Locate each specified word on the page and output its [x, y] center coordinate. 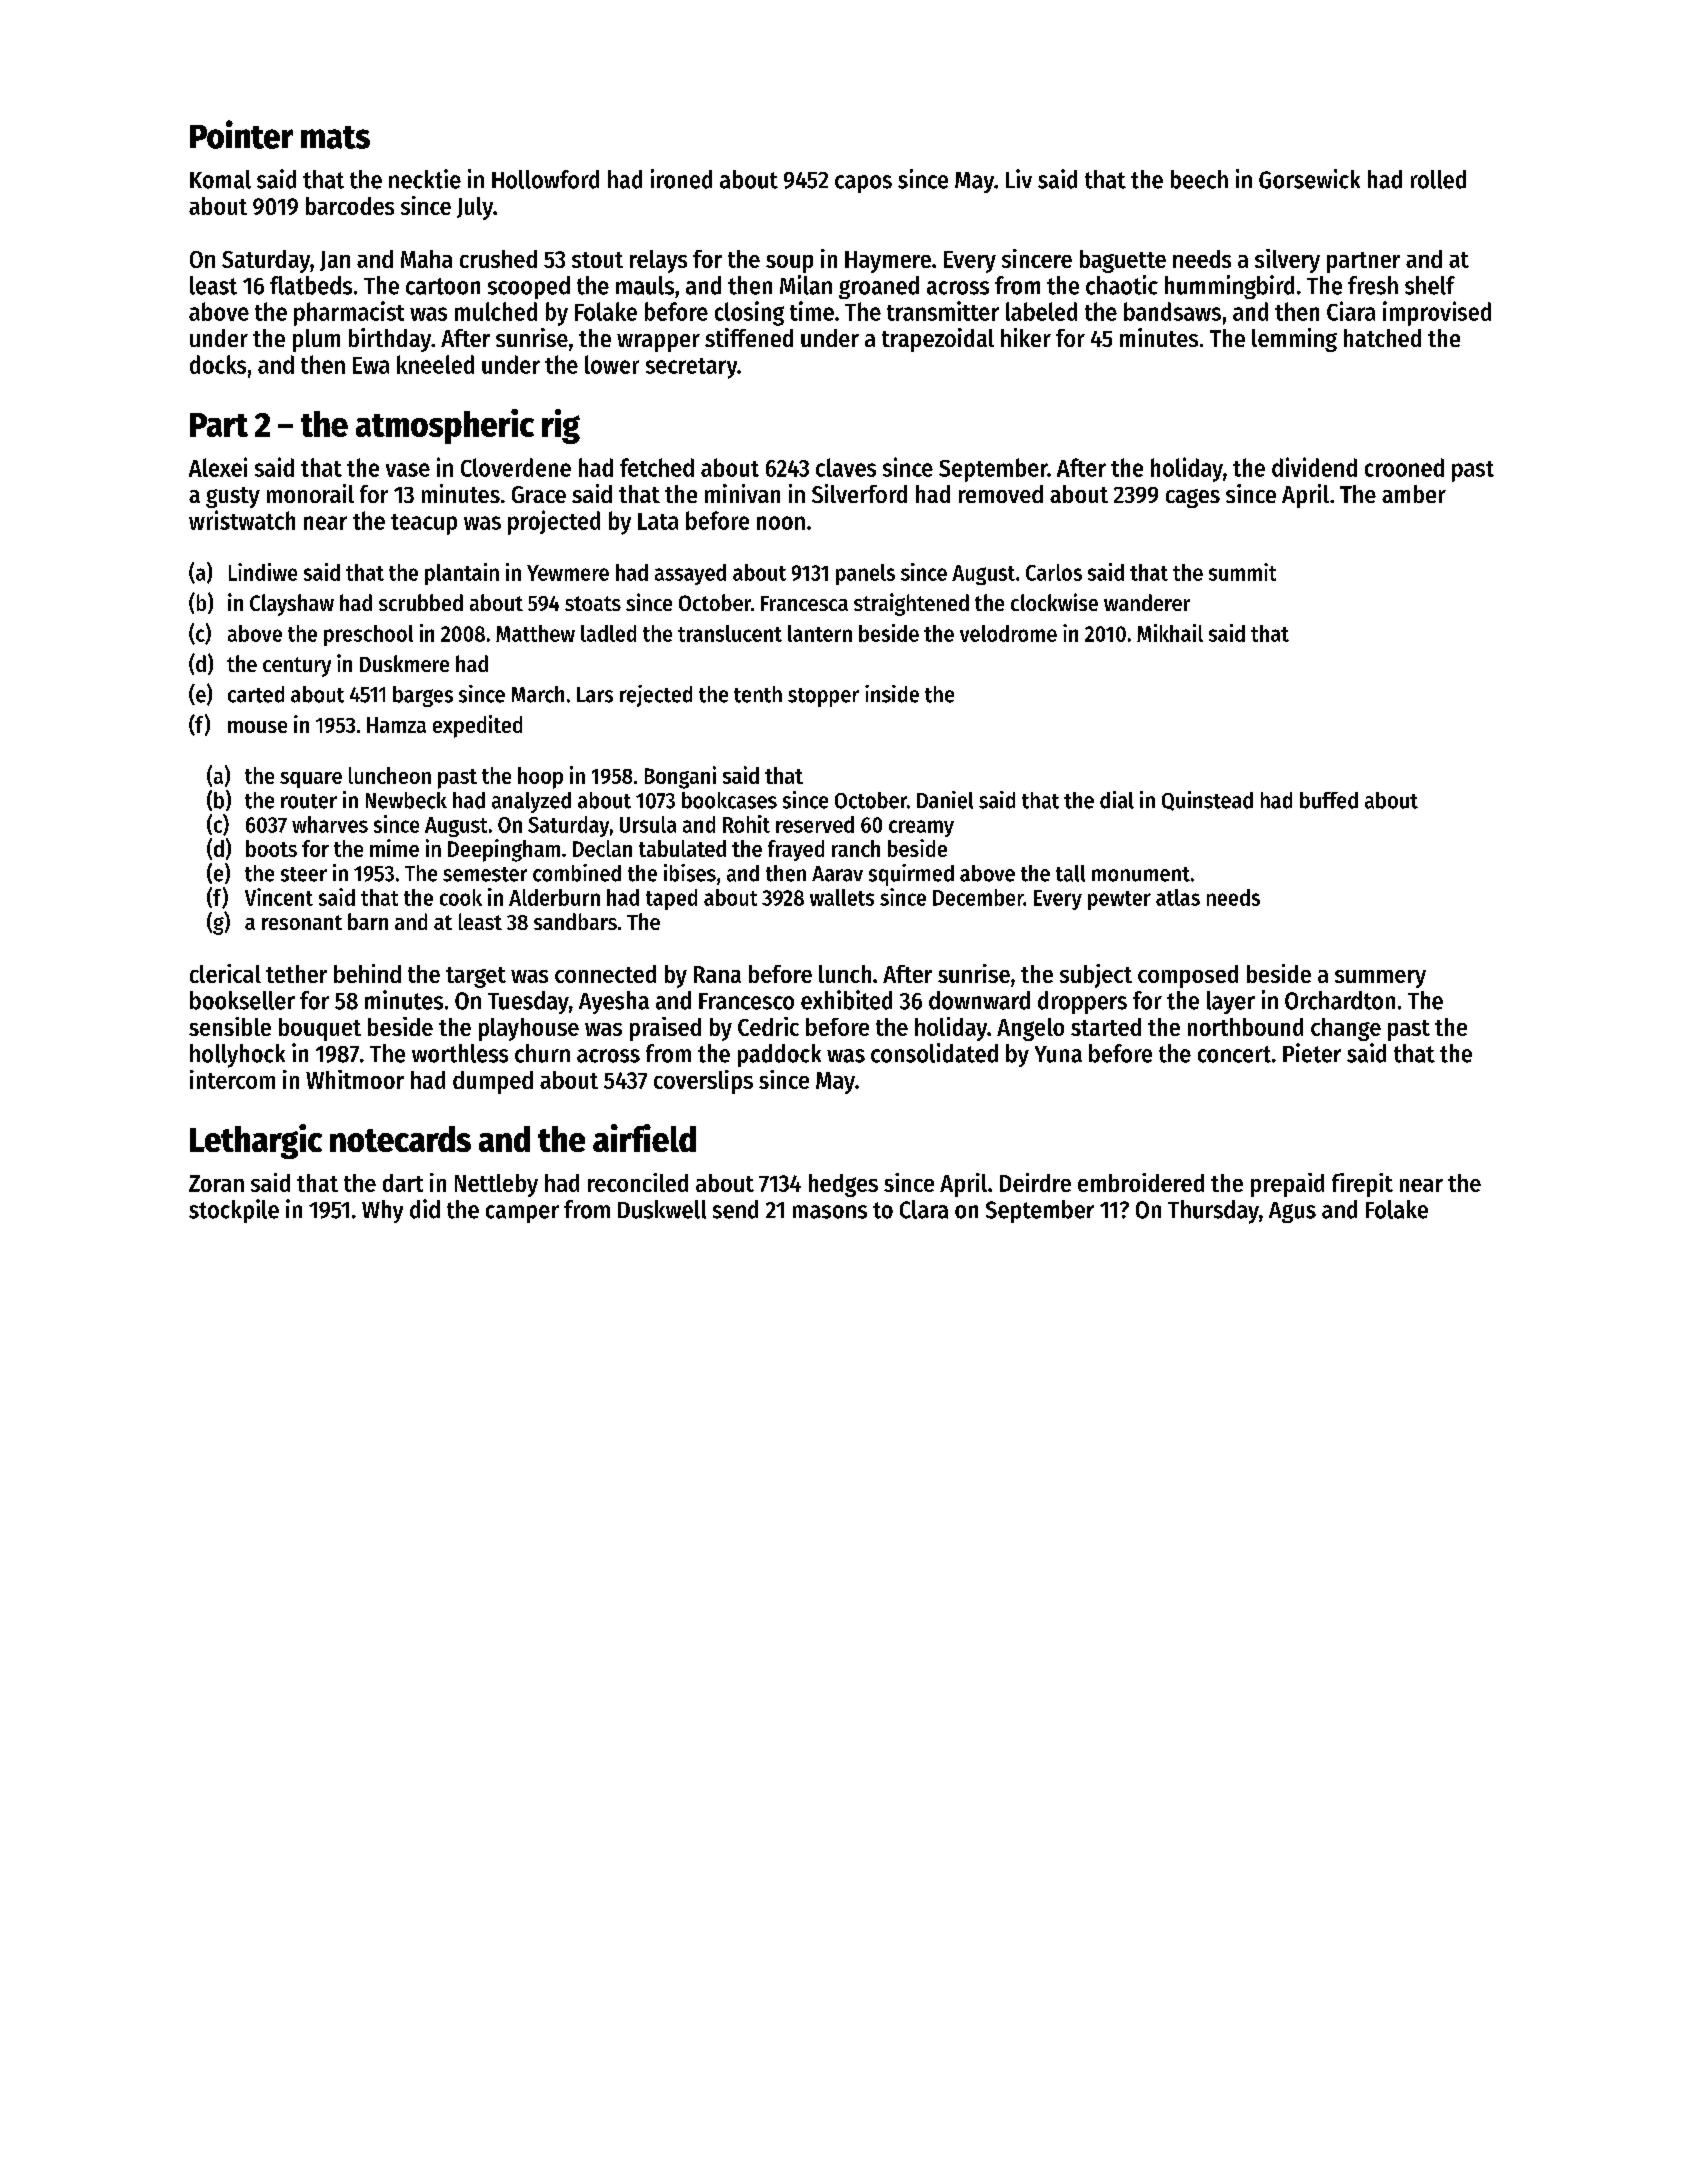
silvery [1287, 261]
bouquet [320, 1029]
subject [1096, 976]
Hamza [396, 725]
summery [1380, 979]
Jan [335, 261]
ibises [690, 873]
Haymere [888, 262]
